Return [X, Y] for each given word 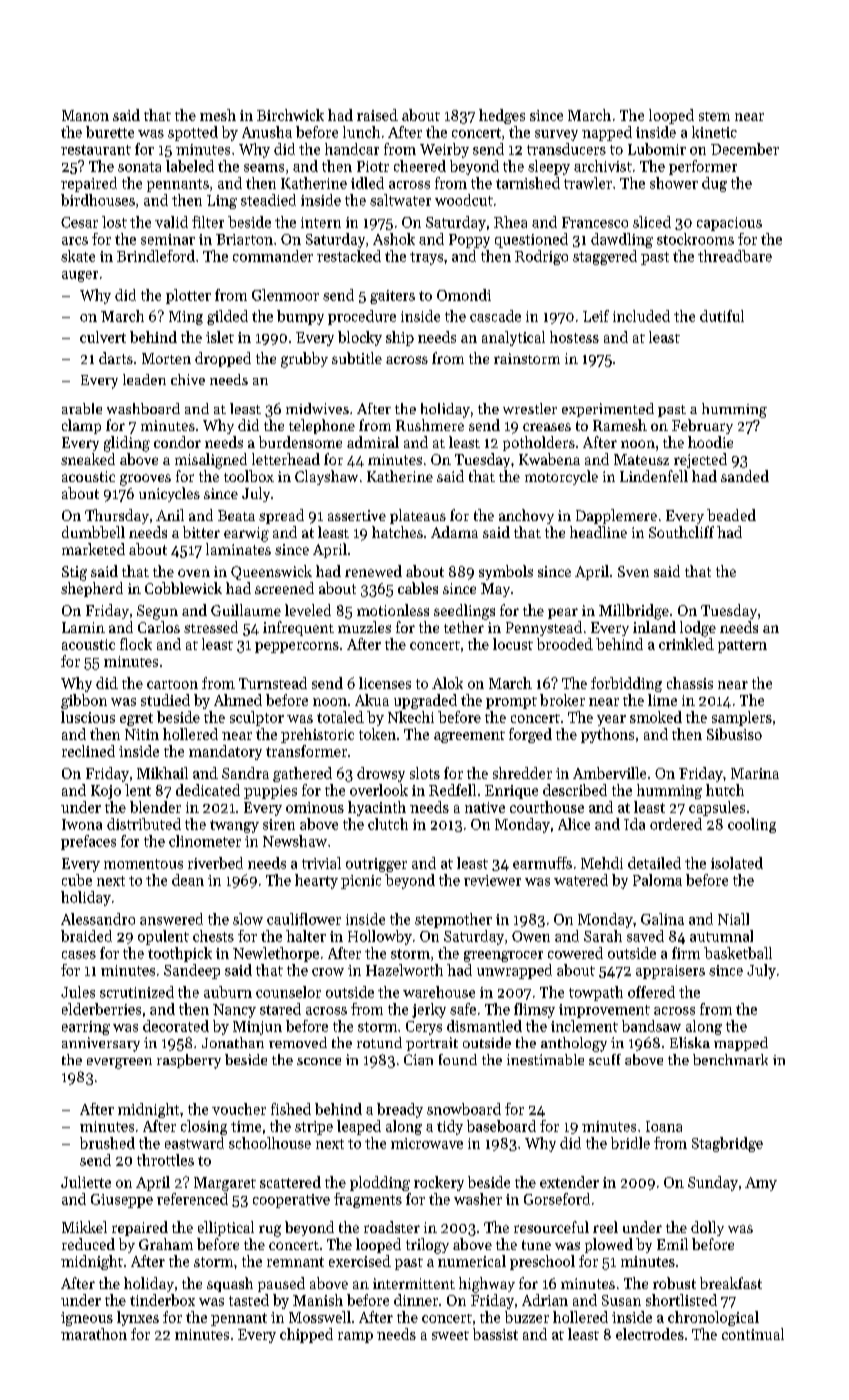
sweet [450, 1335]
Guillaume [246, 610]
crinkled [686, 644]
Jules [78, 992]
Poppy [469, 241]
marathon [94, 1334]
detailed [654, 863]
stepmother [453, 920]
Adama [454, 532]
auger [80, 276]
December [745, 149]
